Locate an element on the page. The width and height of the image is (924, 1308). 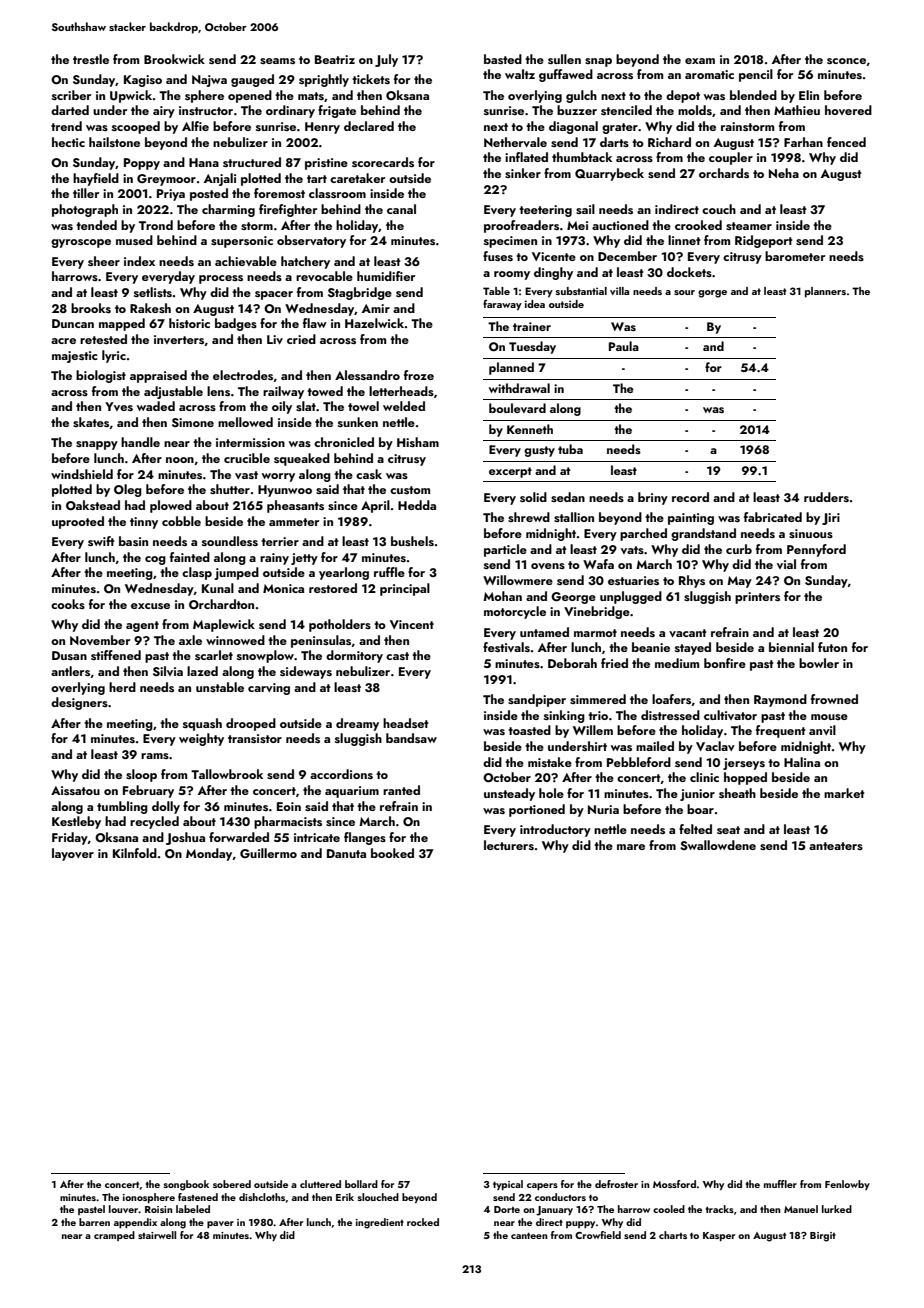
typical is located at coordinates (508, 1185).
